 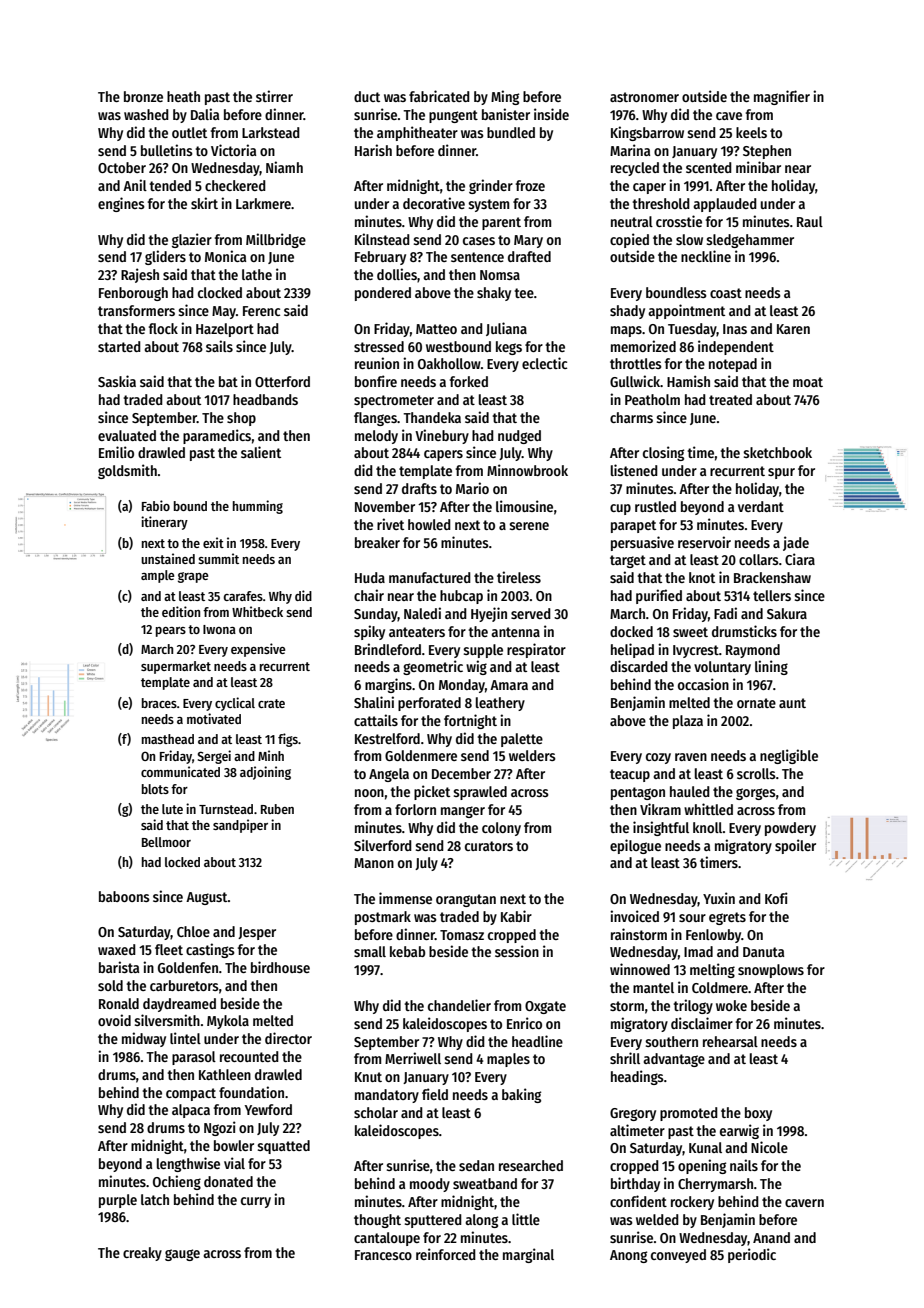 I want to click on vial, so click(x=234, y=1163).
